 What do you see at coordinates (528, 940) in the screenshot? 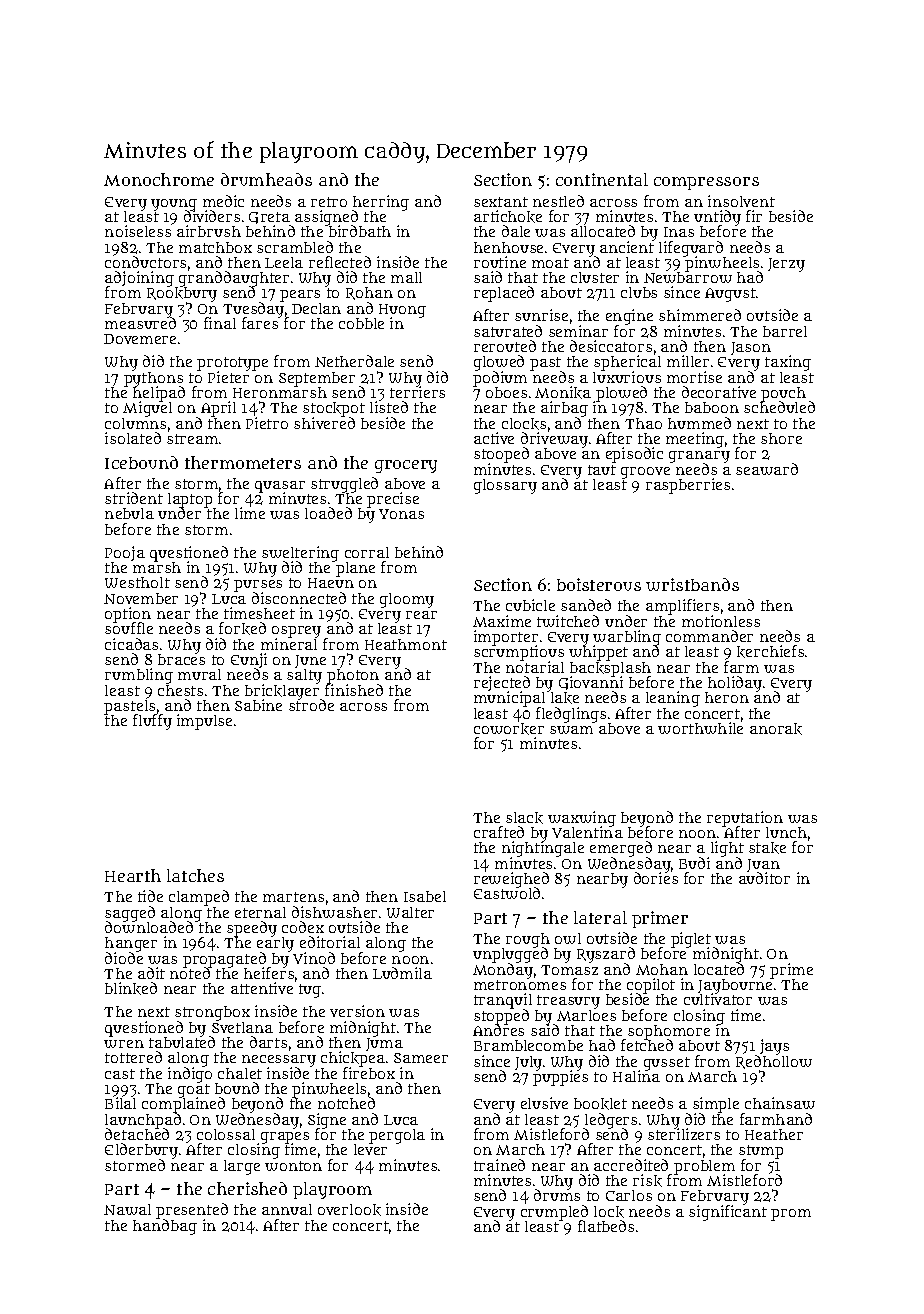
I see `rough` at bounding box center [528, 940].
